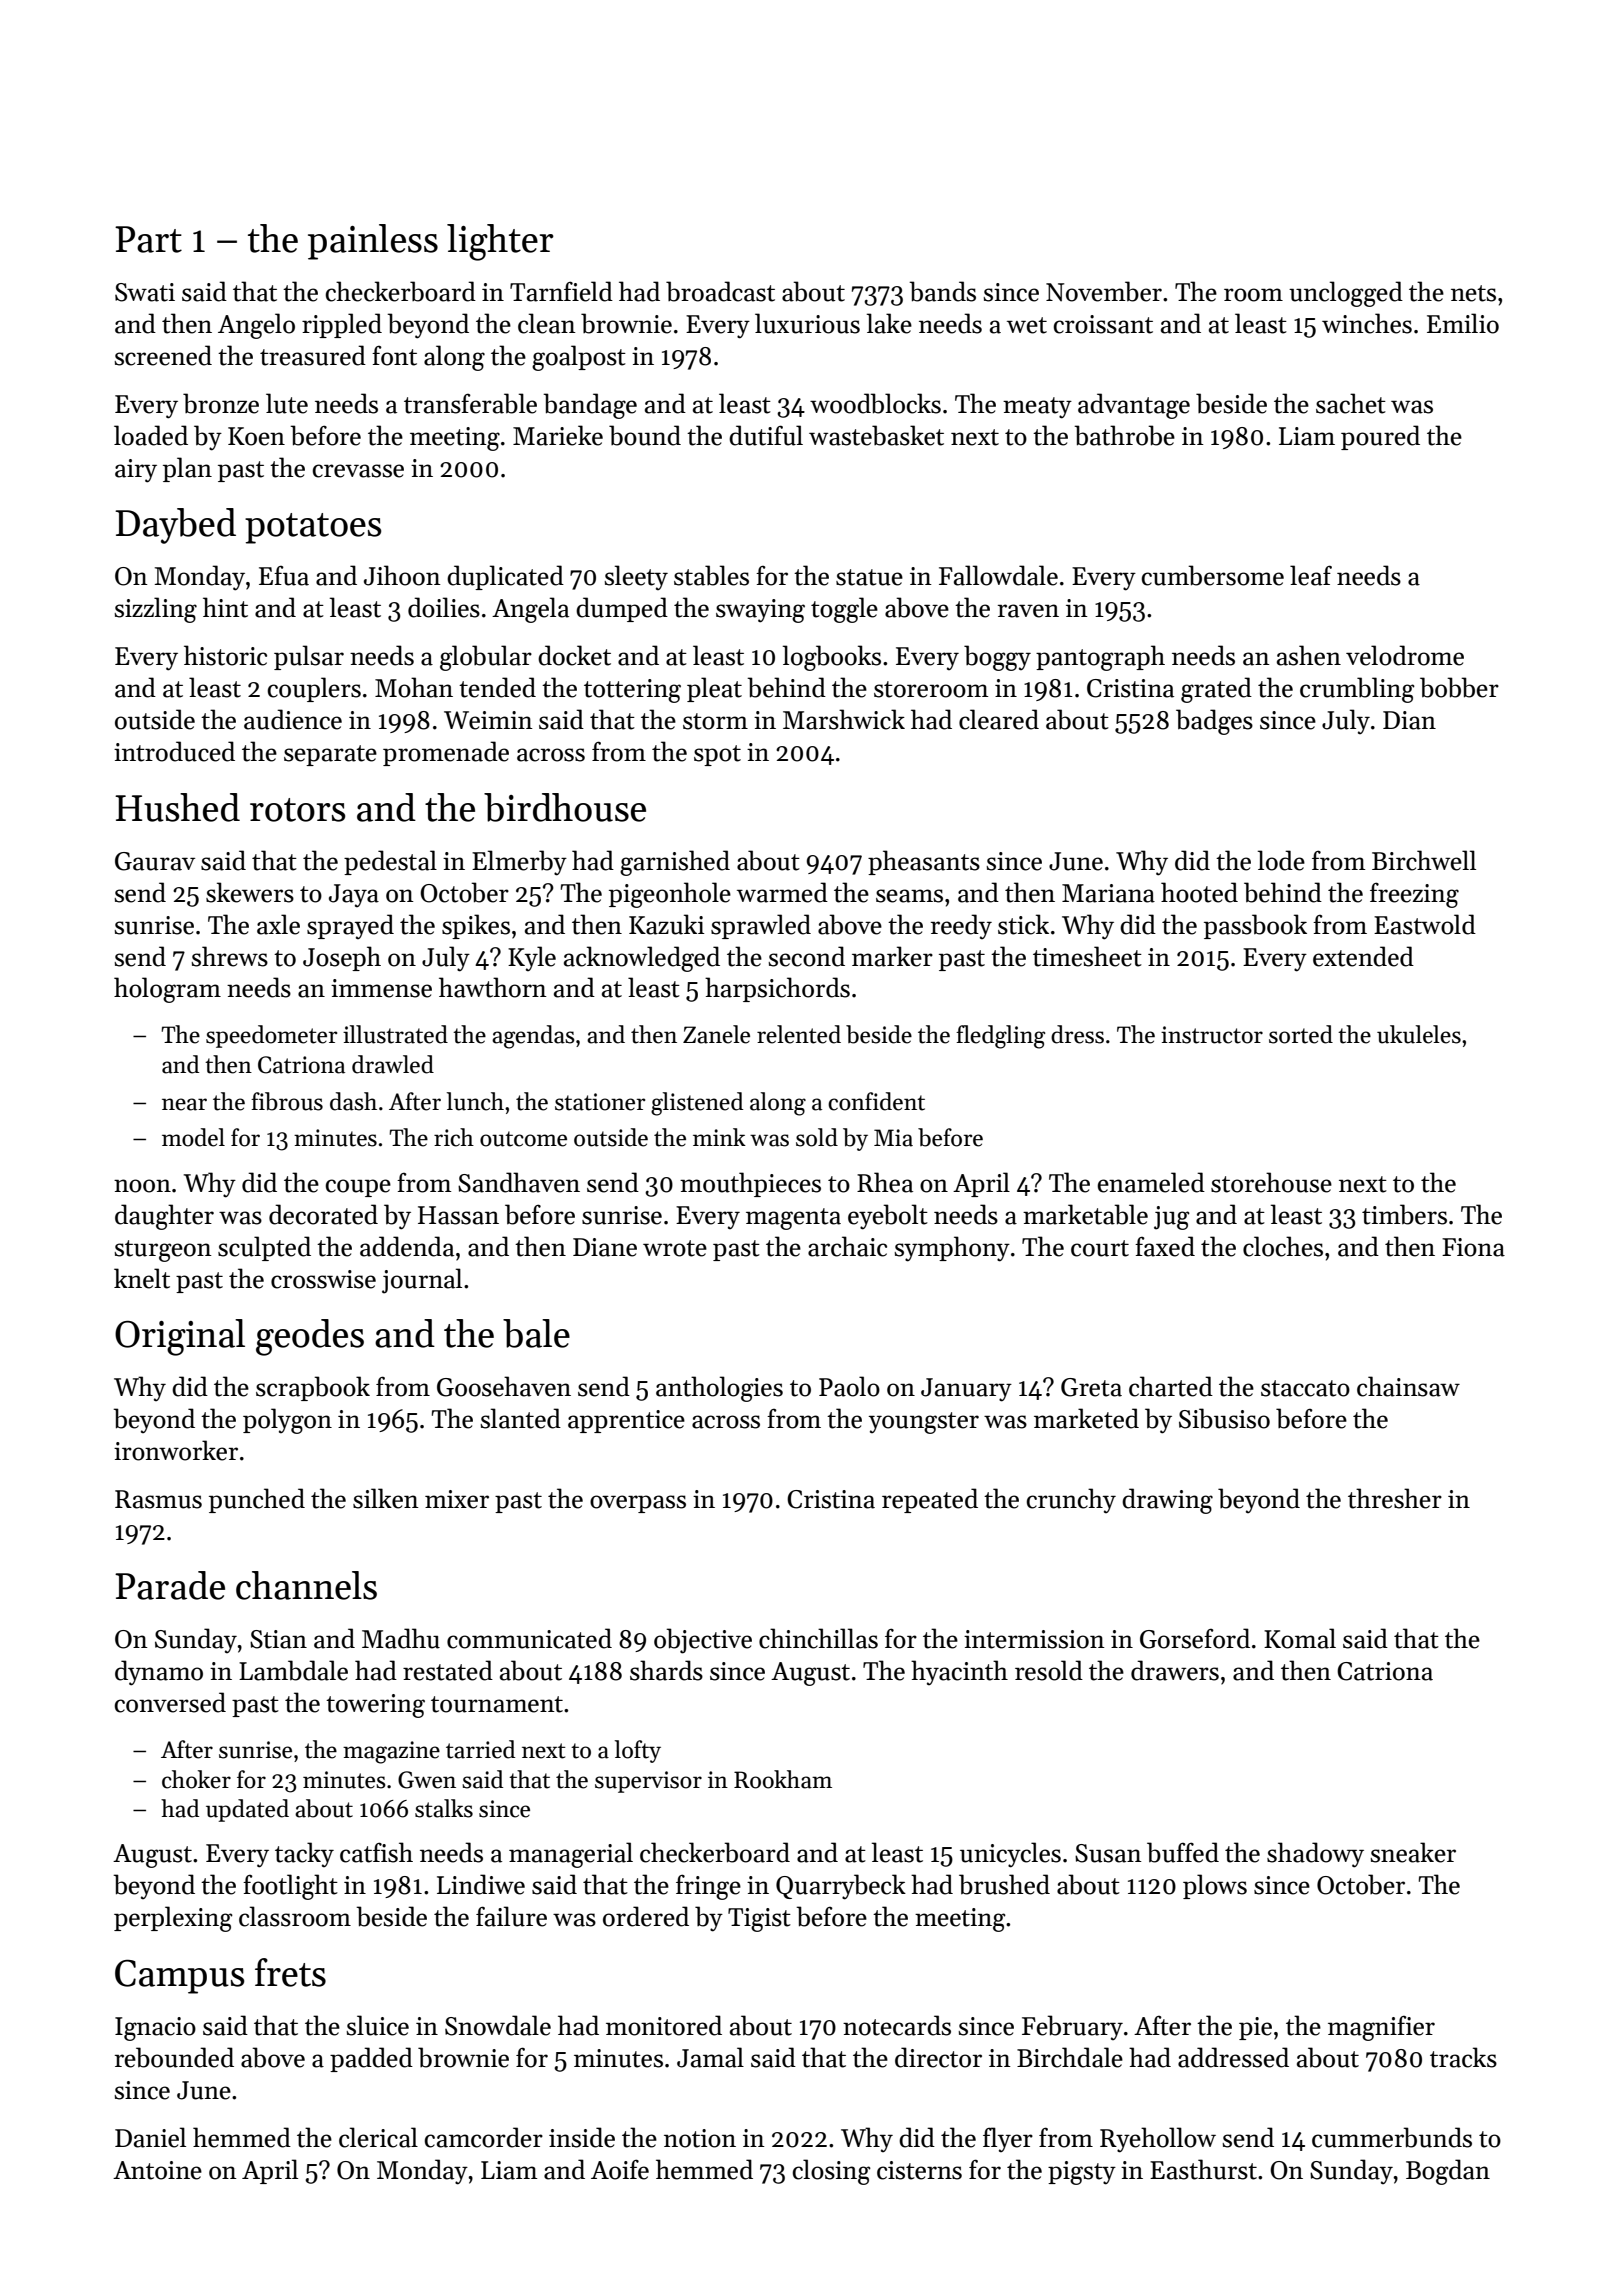  I want to click on Part, so click(148, 239).
